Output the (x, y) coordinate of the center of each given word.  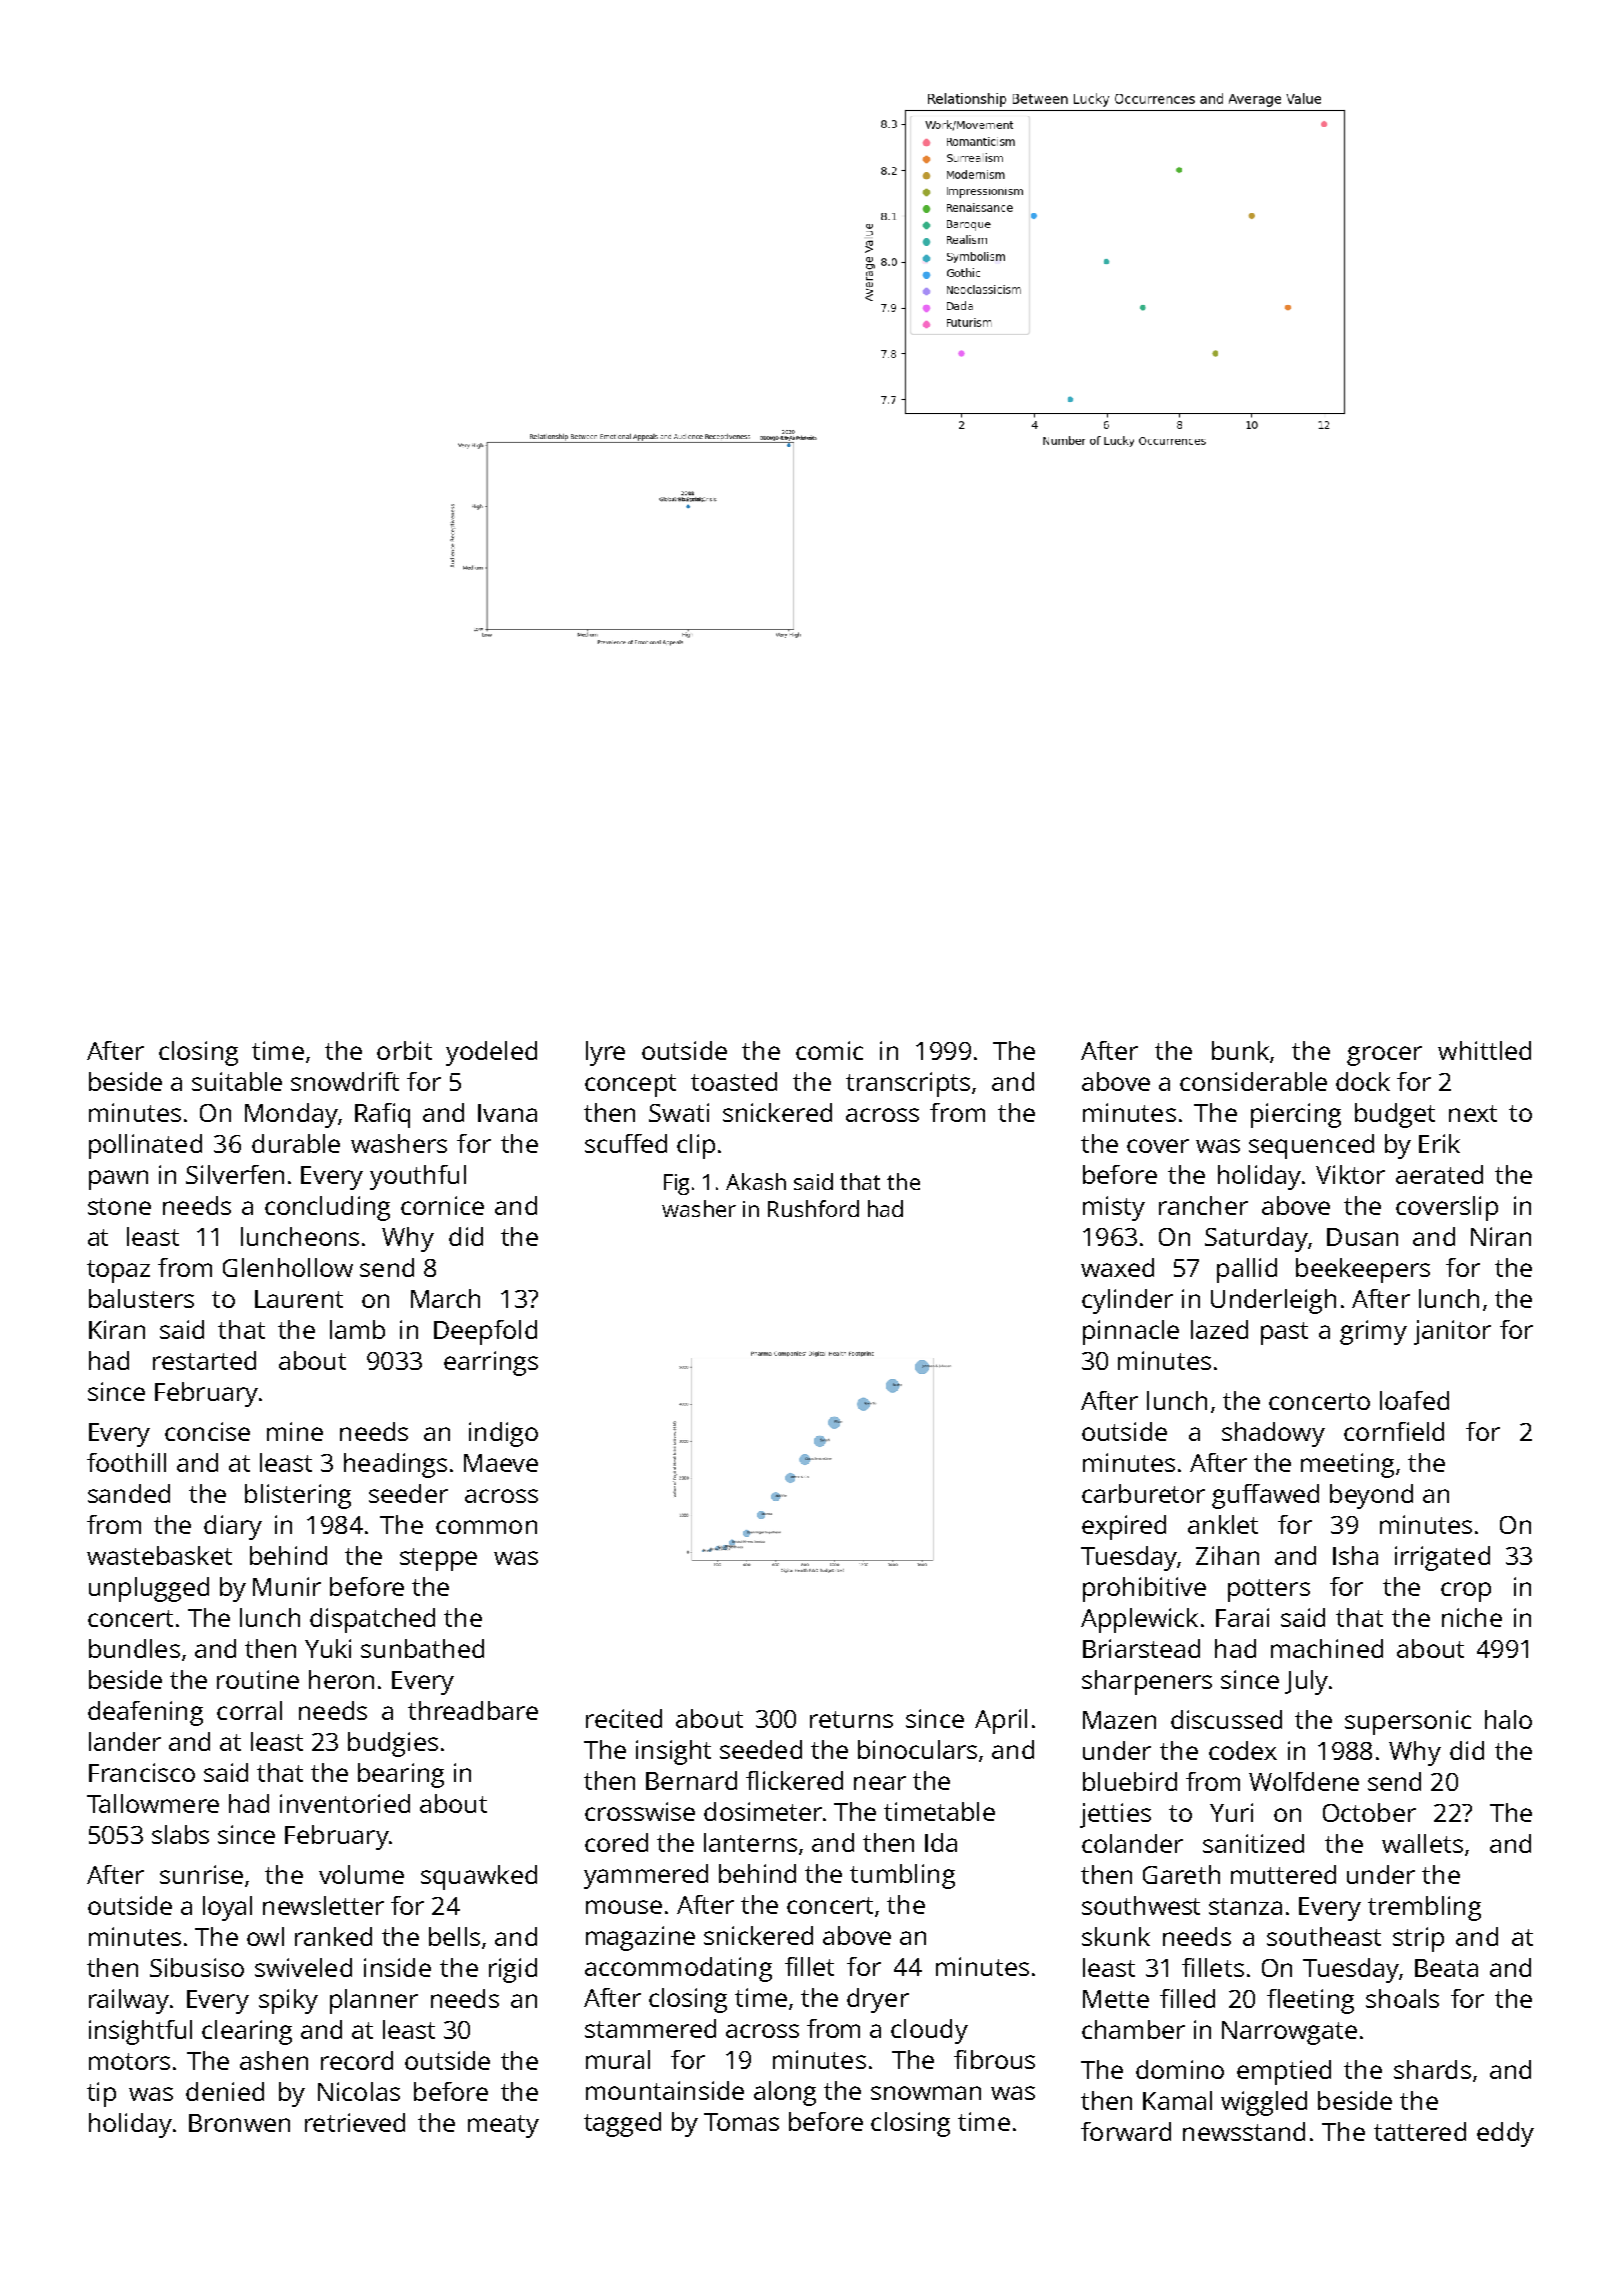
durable (296, 1143)
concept (630, 1085)
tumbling (902, 1876)
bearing (401, 1775)
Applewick (1139, 1620)
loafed (1414, 1400)
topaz (118, 1271)
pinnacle (1131, 1332)
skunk (1116, 1936)
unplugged (149, 1589)
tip (101, 2094)
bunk (1240, 1050)
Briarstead (1141, 1648)
